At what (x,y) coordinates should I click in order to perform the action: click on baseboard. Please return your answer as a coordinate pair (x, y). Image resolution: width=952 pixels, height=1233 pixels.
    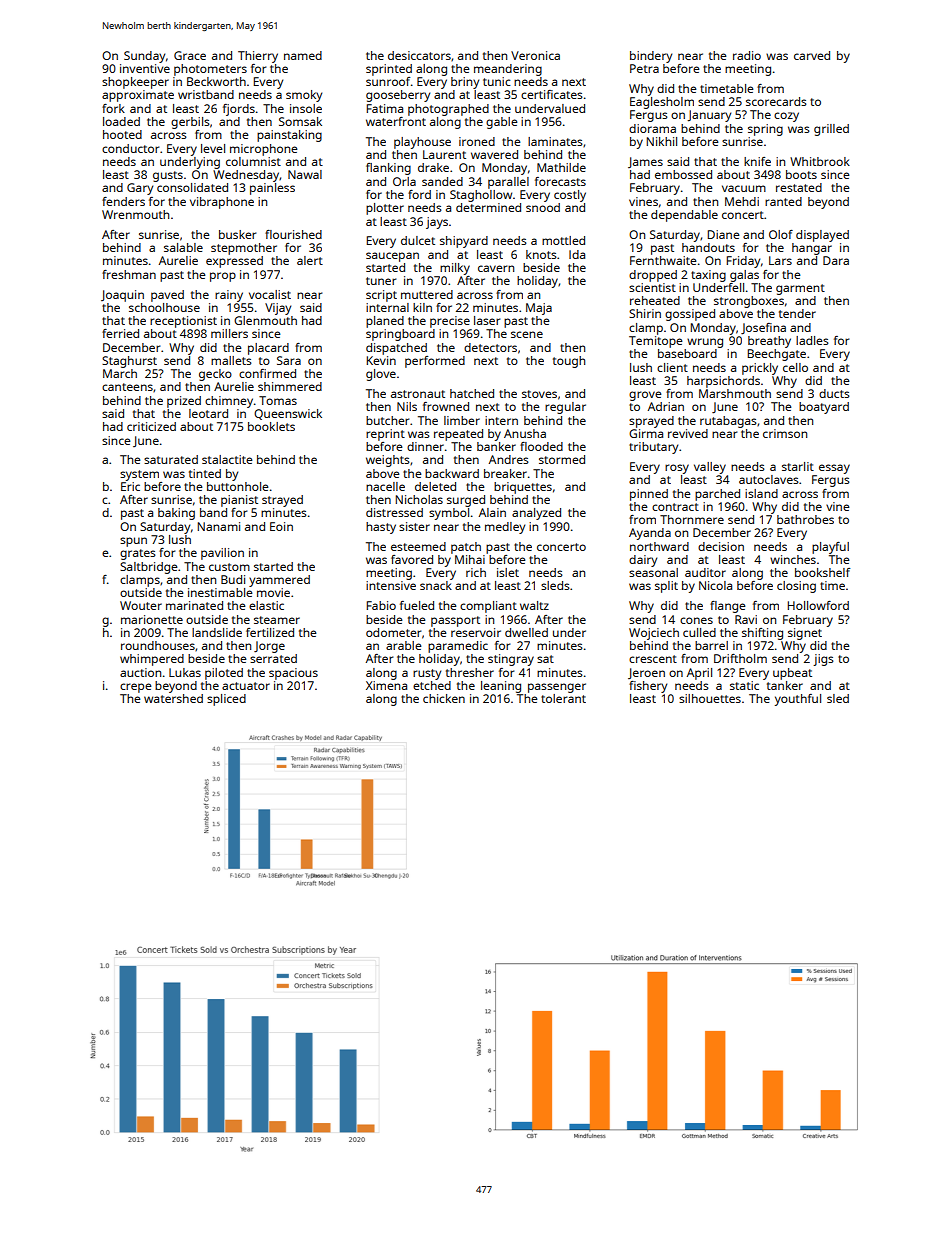
    Looking at the image, I should click on (687, 353).
